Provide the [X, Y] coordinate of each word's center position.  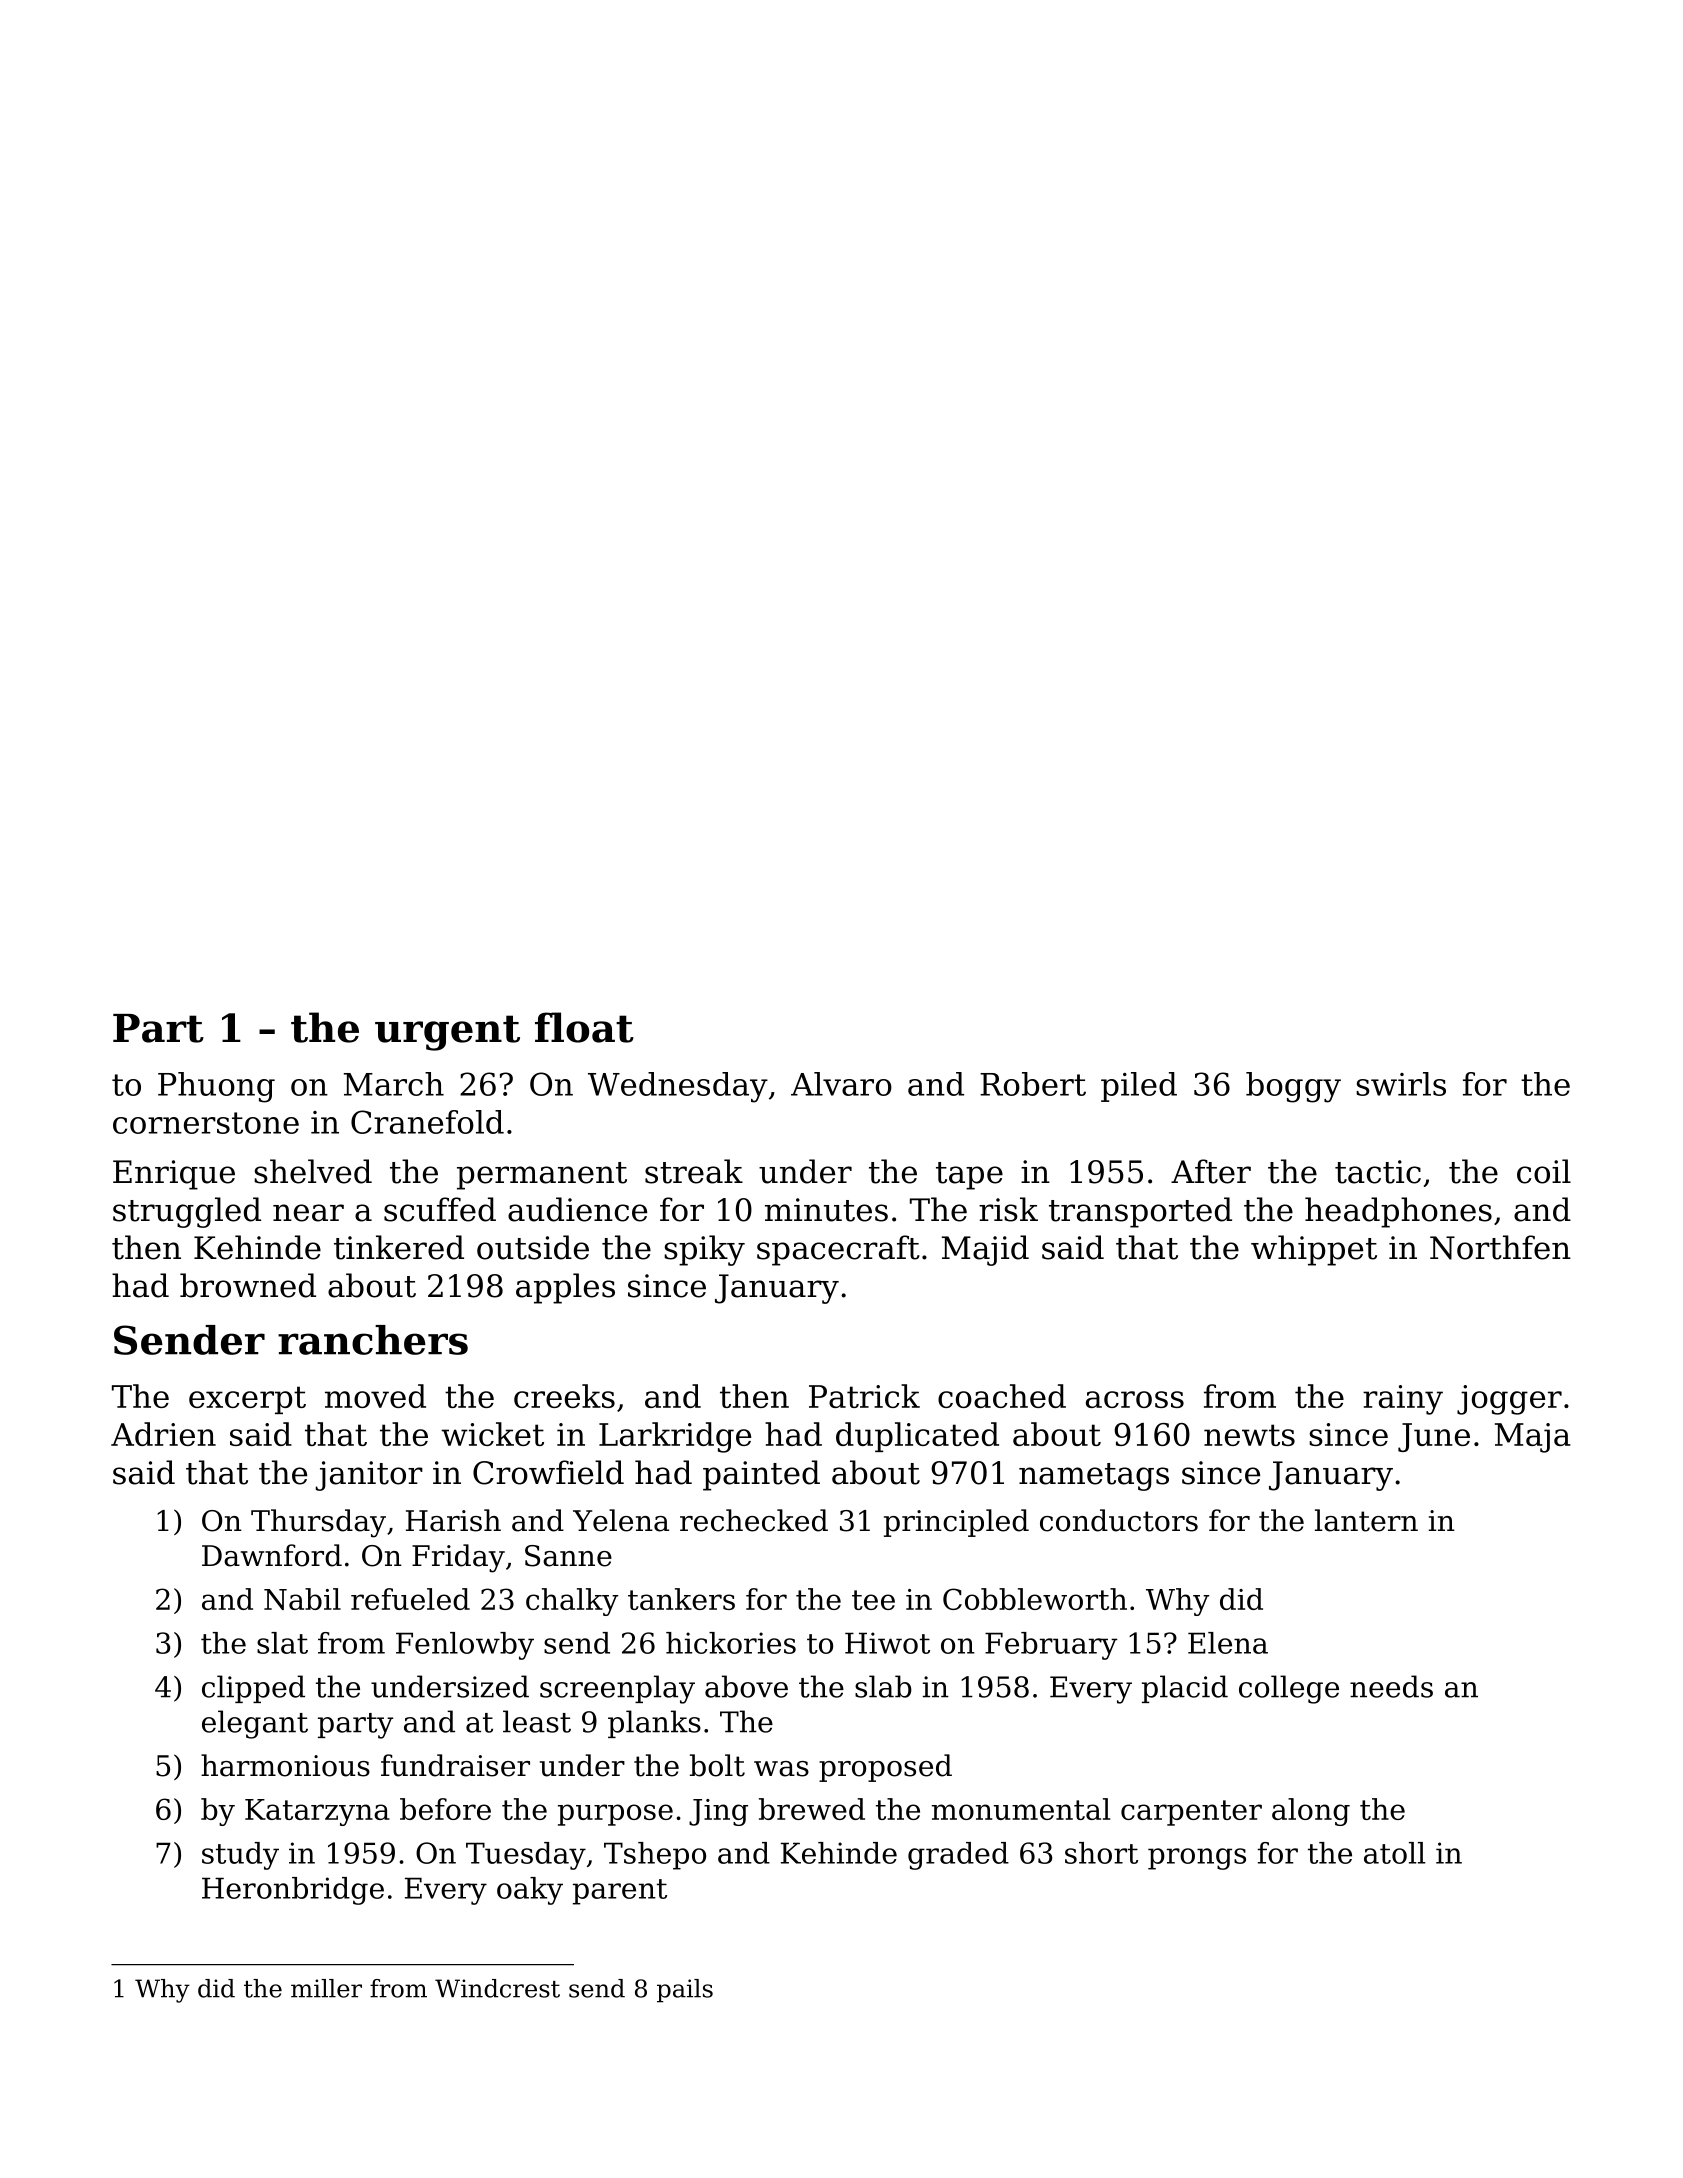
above [746, 1686]
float [584, 1027]
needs [1391, 1686]
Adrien [163, 1434]
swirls [1401, 1084]
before [445, 1809]
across [1135, 1399]
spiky [704, 1250]
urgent [447, 1033]
